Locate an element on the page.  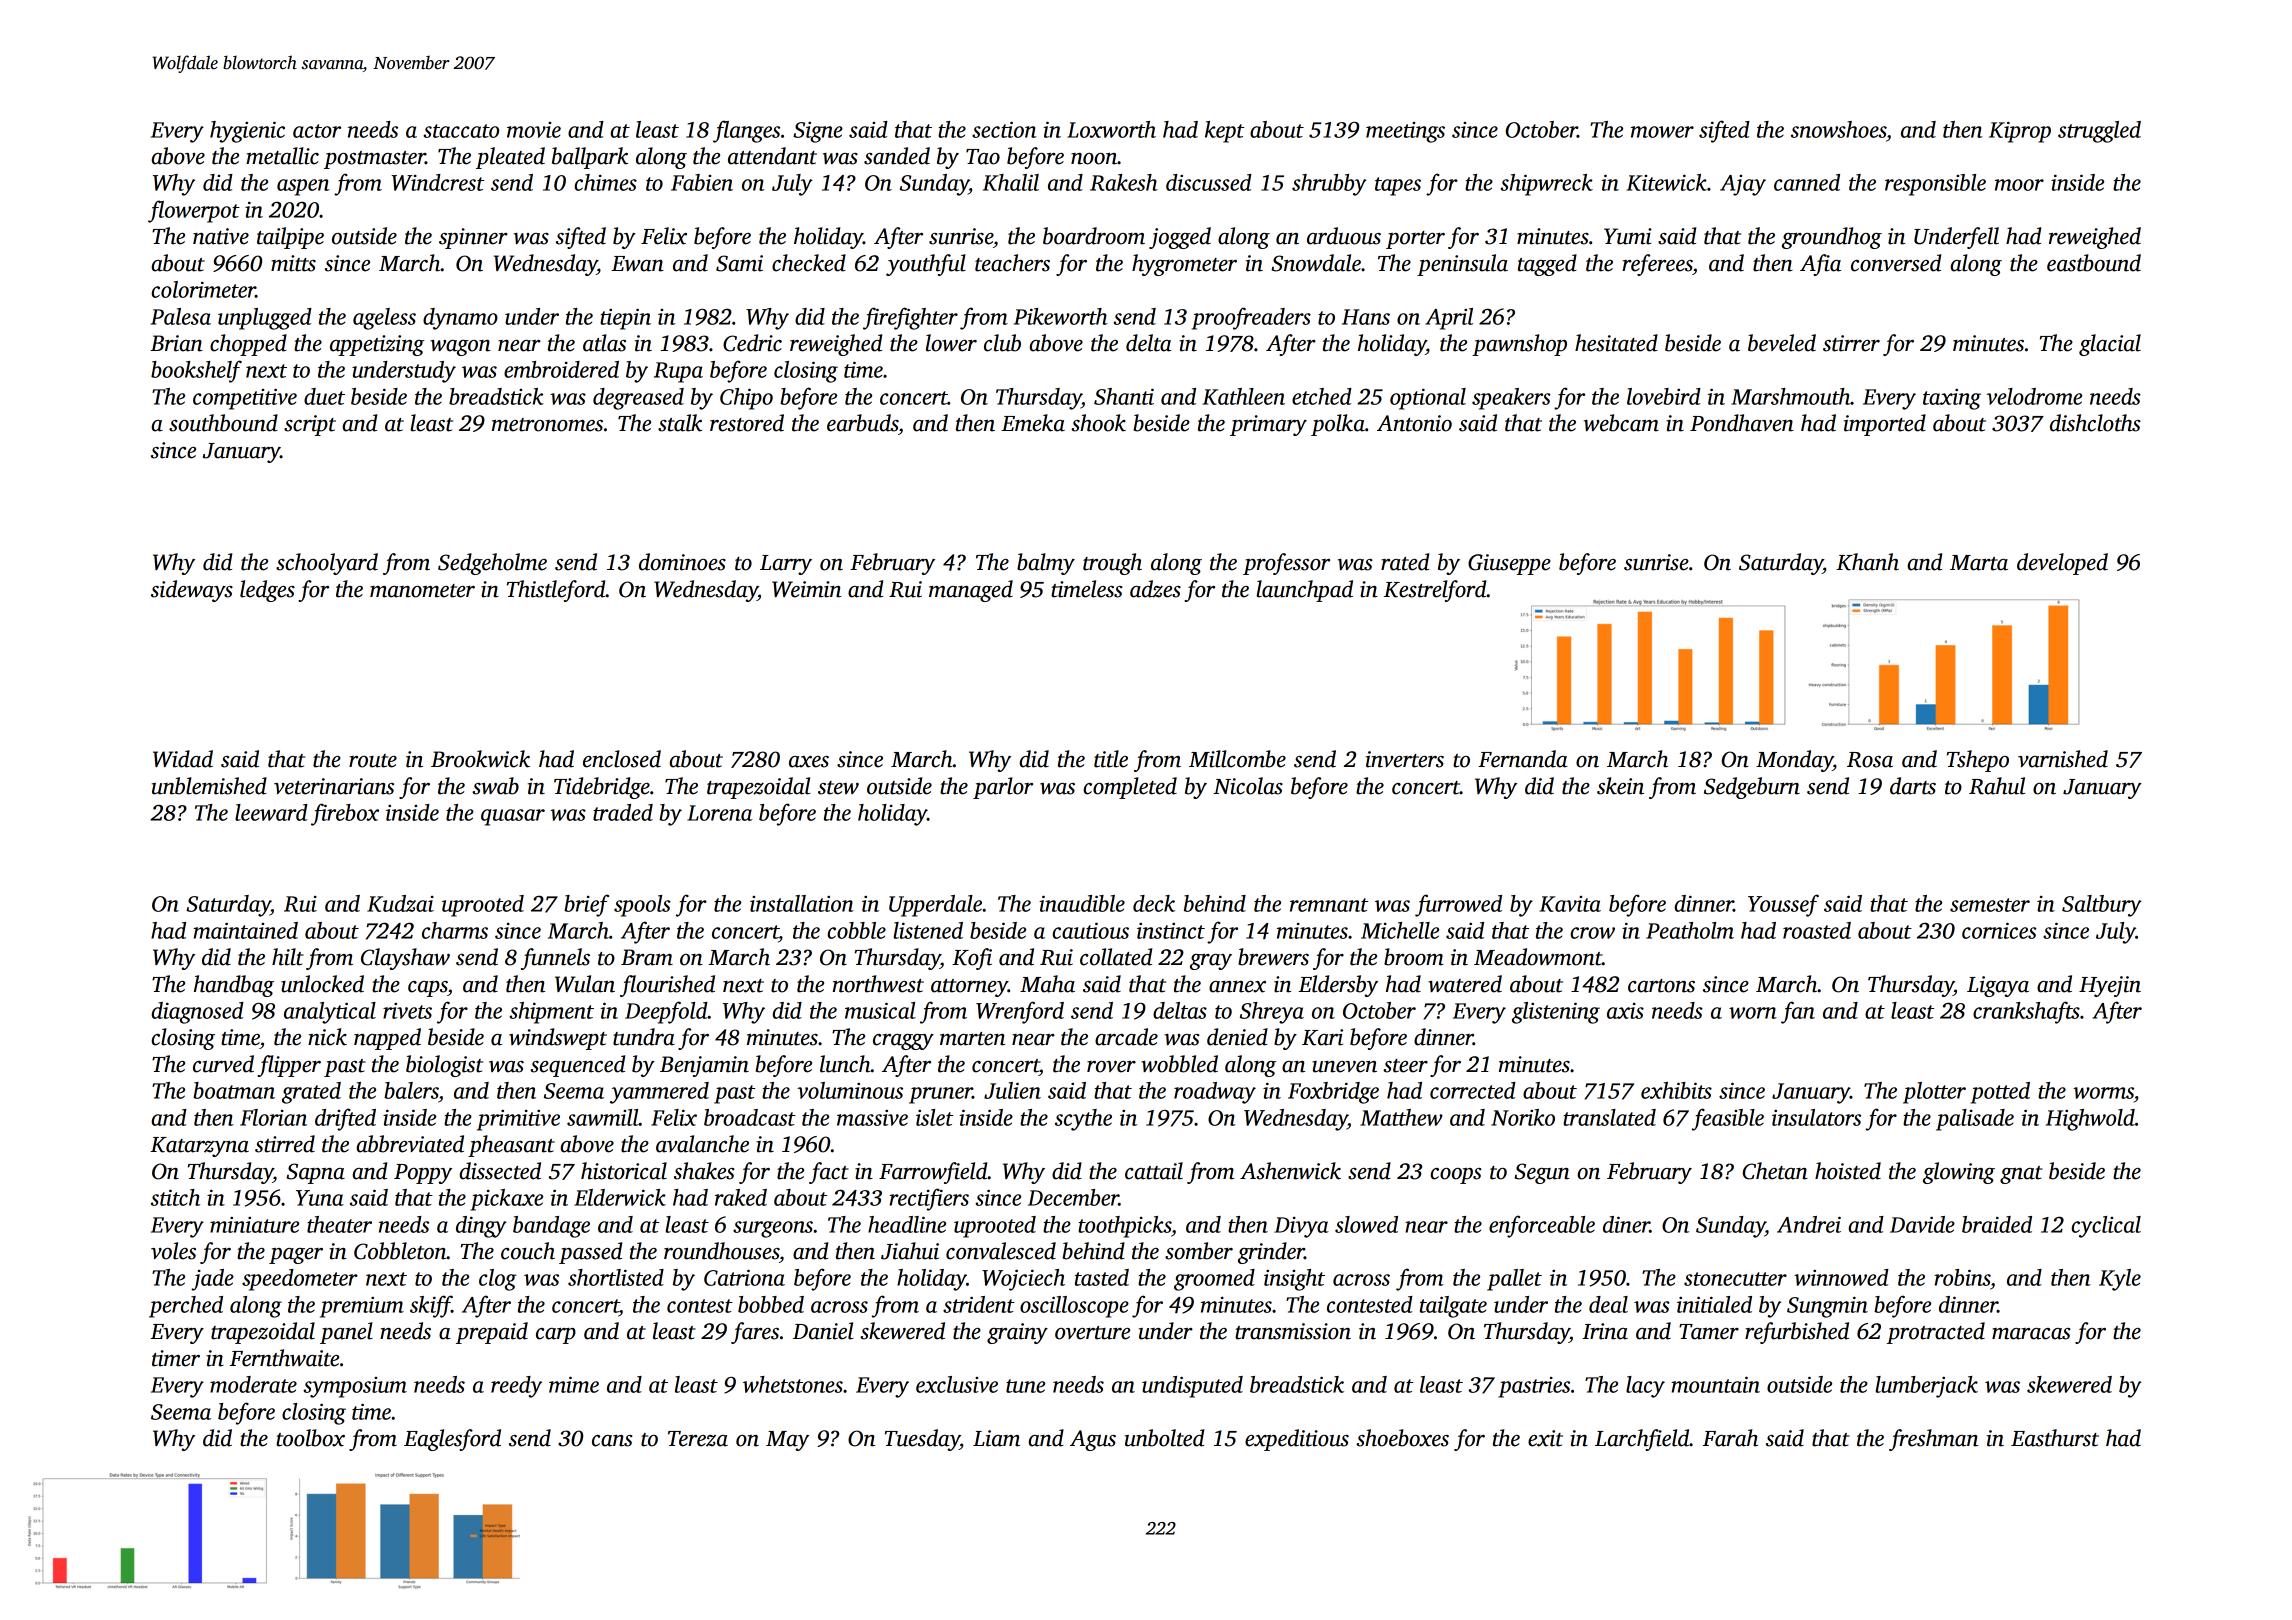
developed is located at coordinates (2062, 564).
